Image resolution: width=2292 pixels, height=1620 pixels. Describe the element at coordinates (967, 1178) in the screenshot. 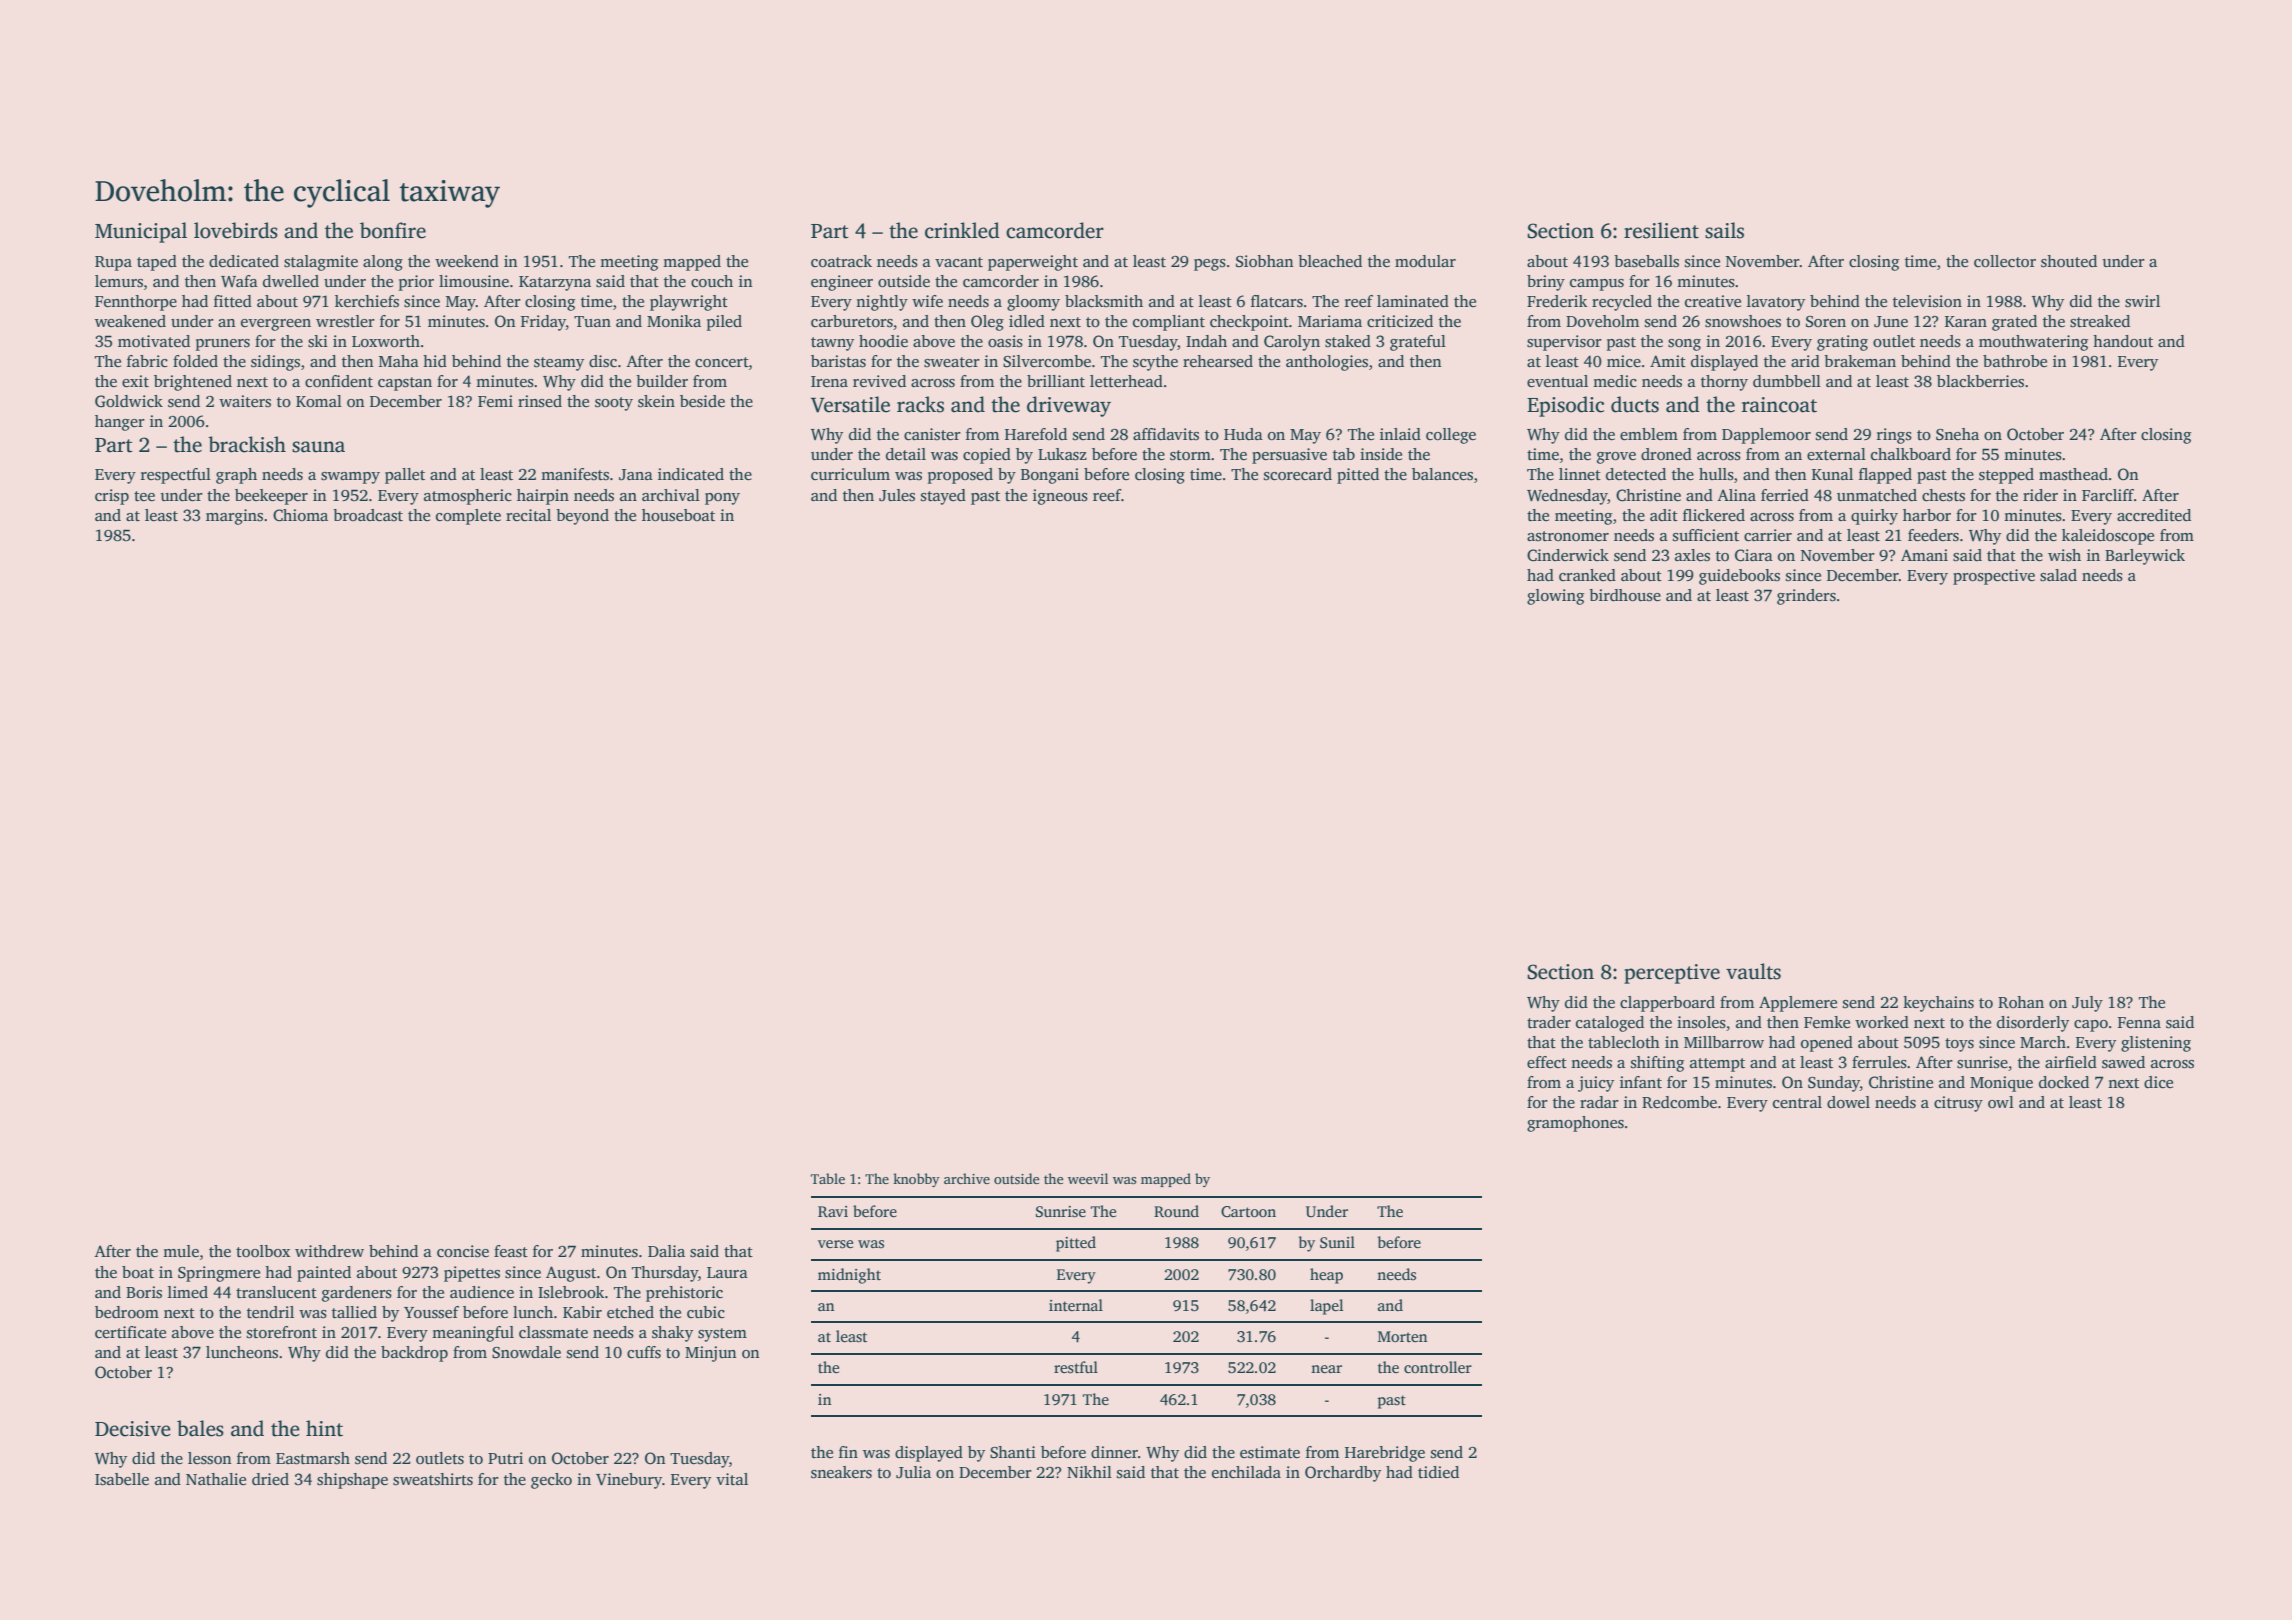

I see `archive` at that location.
